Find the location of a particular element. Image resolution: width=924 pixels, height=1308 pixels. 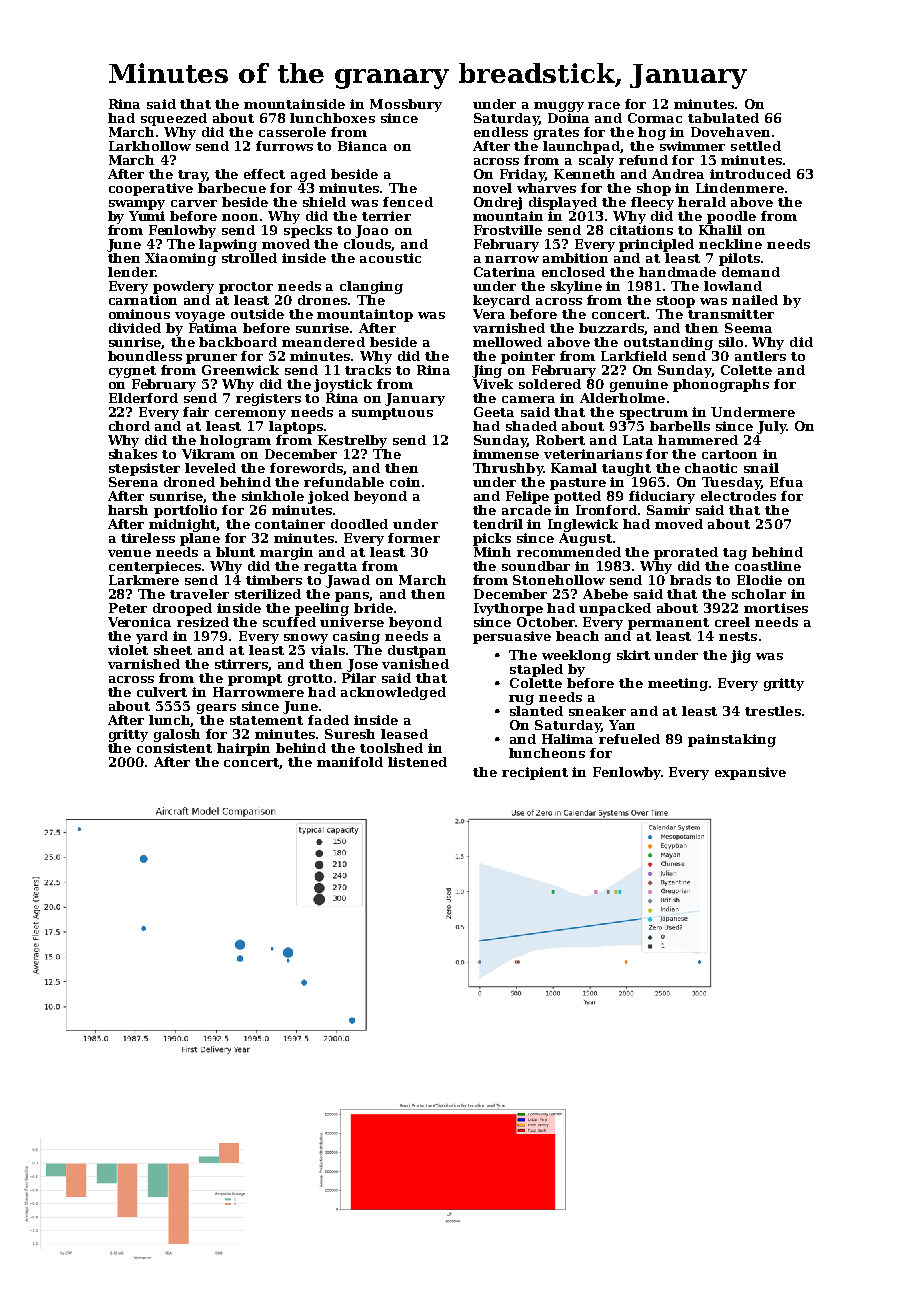

violet is located at coordinates (128, 650).
